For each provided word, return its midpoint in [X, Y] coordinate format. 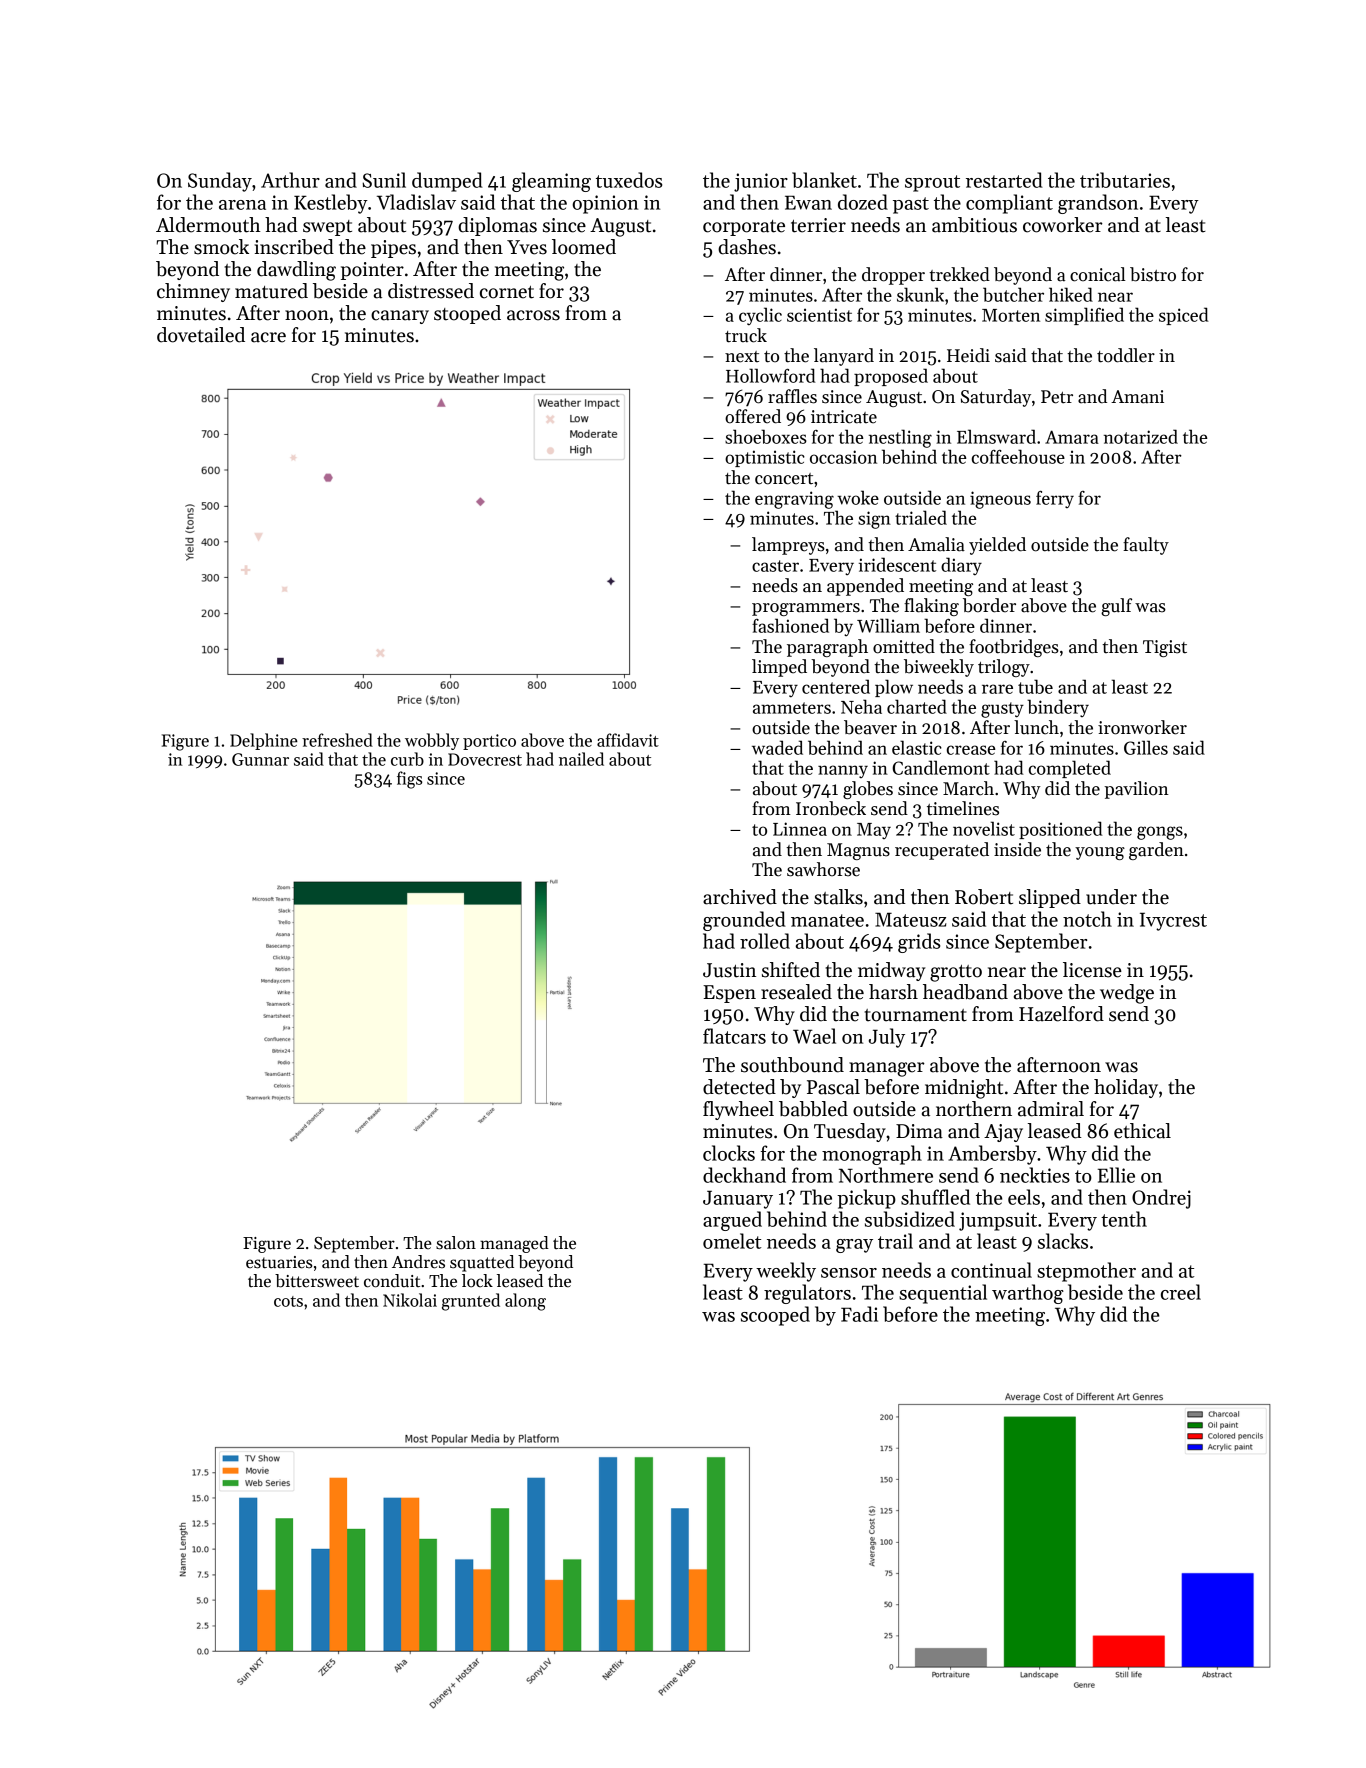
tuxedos [629, 180]
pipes [393, 249]
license [1092, 970]
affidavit [628, 740]
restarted [1004, 180]
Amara [1072, 437]
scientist [819, 315]
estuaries [279, 1262]
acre [268, 337]
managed [514, 1244]
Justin [729, 970]
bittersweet [317, 1281]
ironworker [1142, 727]
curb [407, 759]
